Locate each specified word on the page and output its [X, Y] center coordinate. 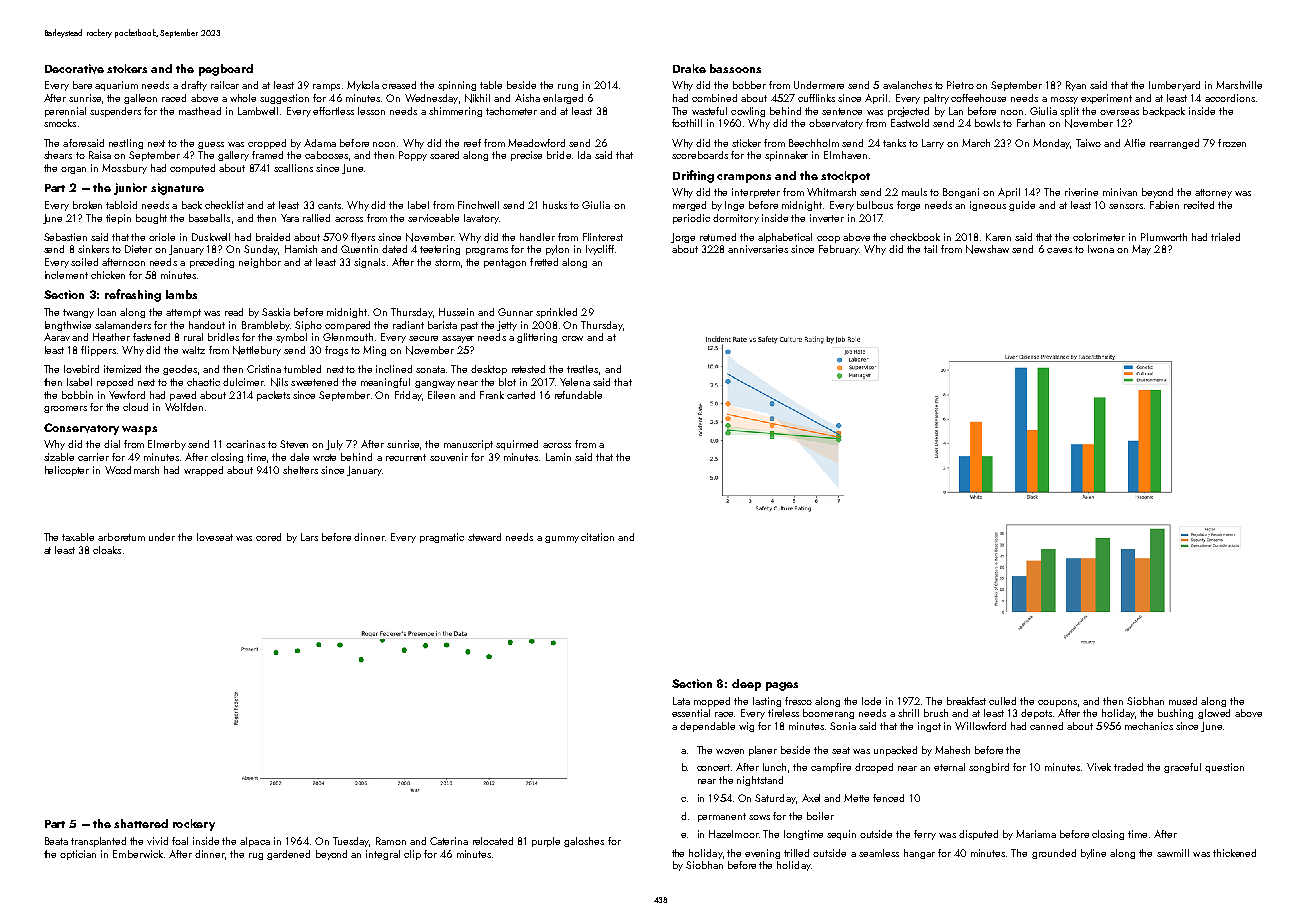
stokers [127, 68]
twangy [78, 313]
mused [1183, 701]
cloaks [107, 550]
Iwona [1101, 249]
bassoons [735, 68]
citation [597, 537]
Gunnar [515, 312]
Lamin [558, 457]
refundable [578, 395]
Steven [294, 444]
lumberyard [1174, 86]
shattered [141, 823]
